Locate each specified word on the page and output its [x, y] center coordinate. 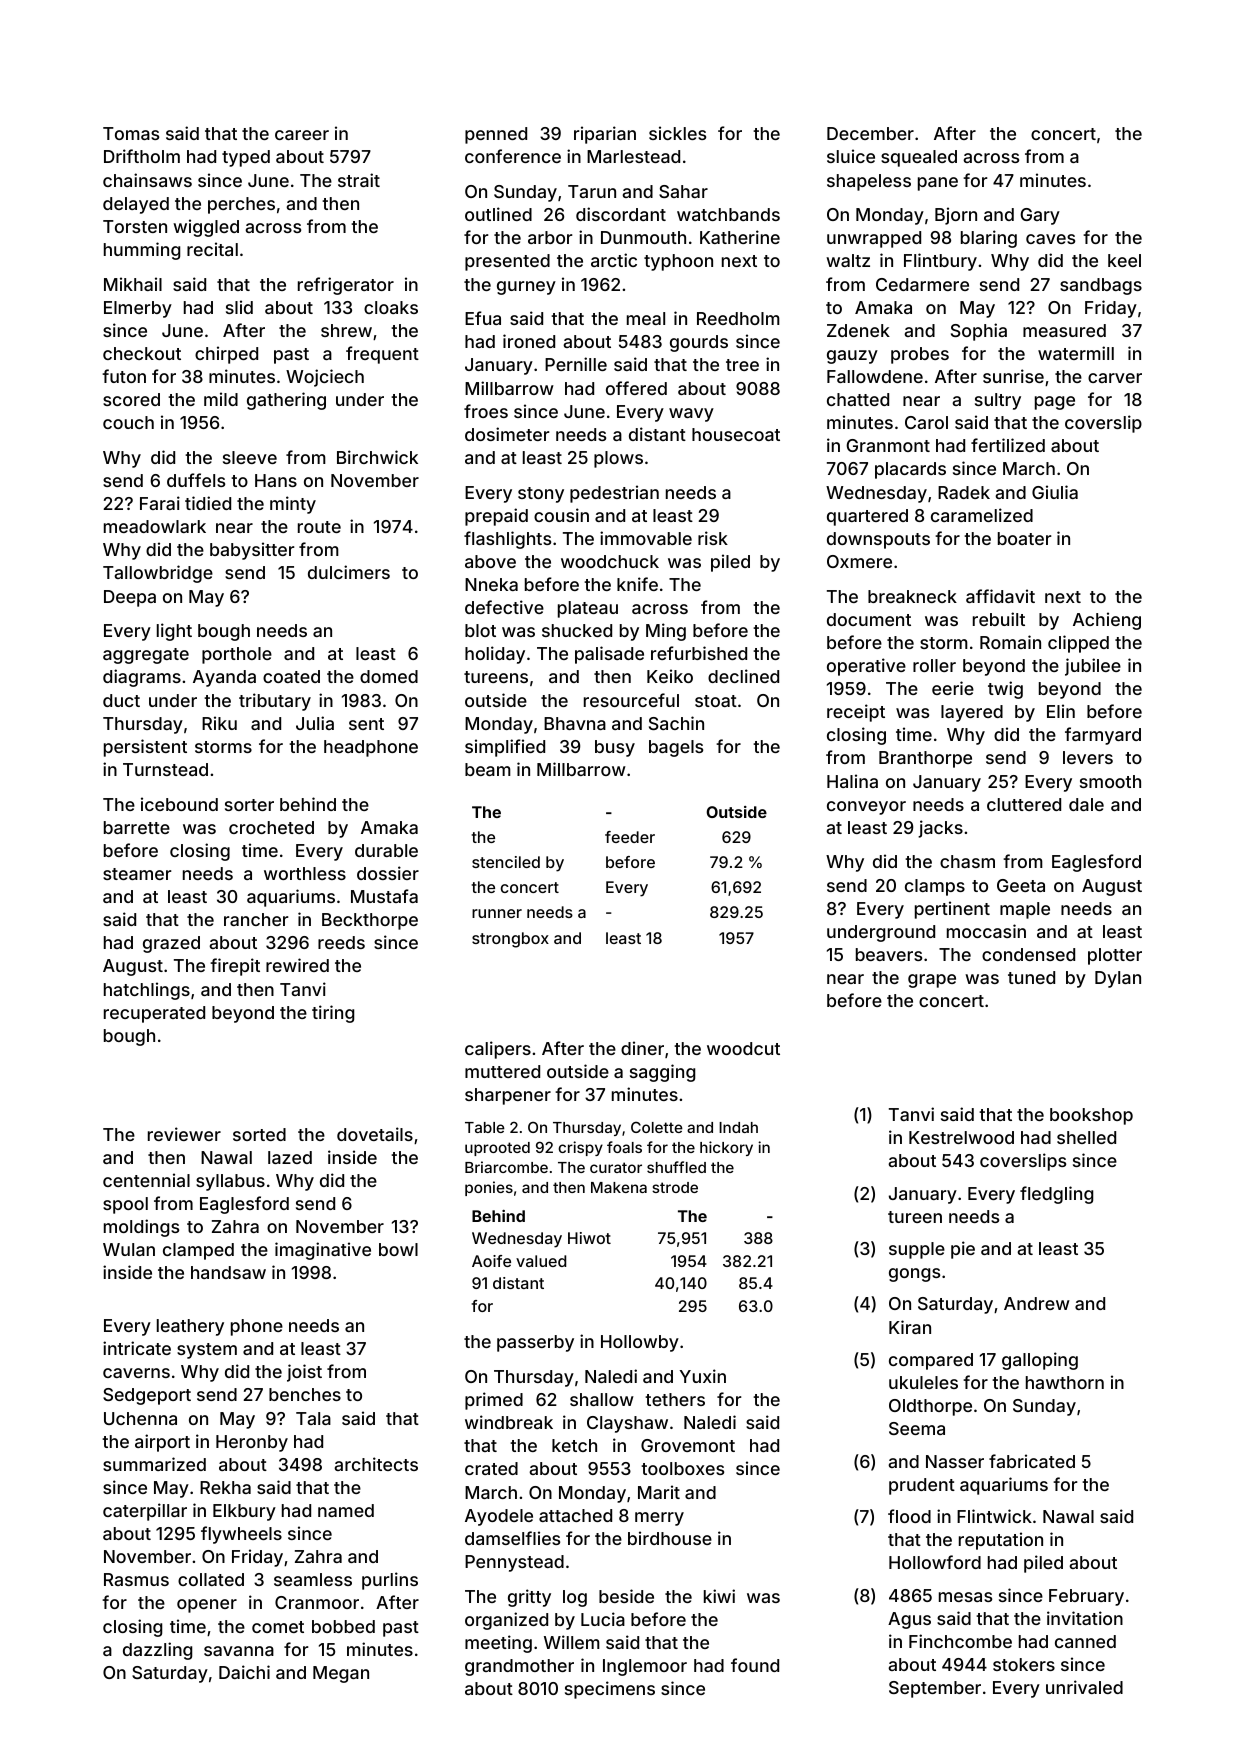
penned [496, 135]
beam [488, 769]
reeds [341, 942]
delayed [136, 205]
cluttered [1024, 804]
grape [932, 981]
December [870, 133]
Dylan [1118, 979]
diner [642, 1048]
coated [291, 676]
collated [211, 1579]
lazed [290, 1157]
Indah [738, 1127]
